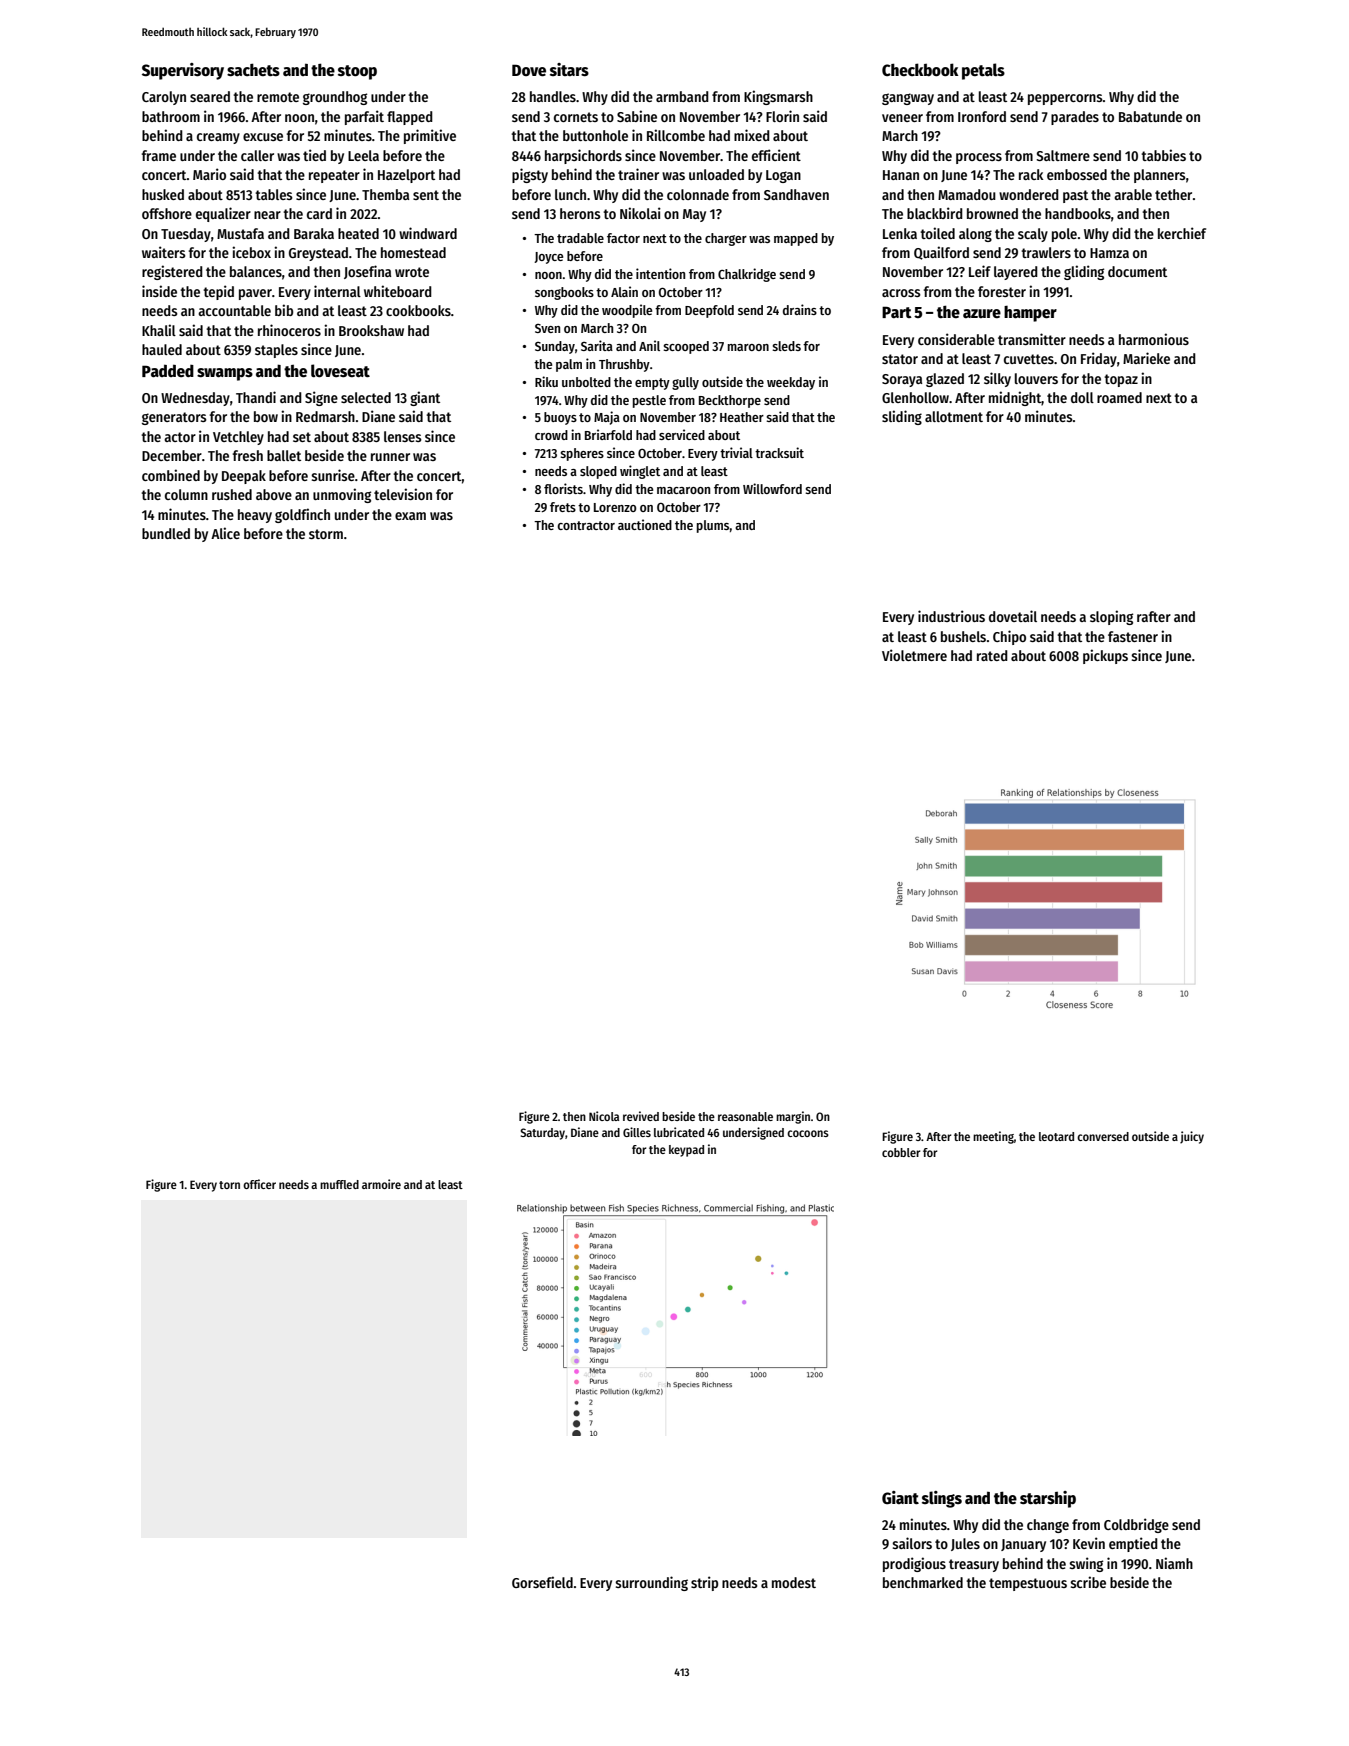 This page has width=1349, height=1746. What do you see at coordinates (542, 1582) in the page?
I see `Gorsefield` at bounding box center [542, 1582].
